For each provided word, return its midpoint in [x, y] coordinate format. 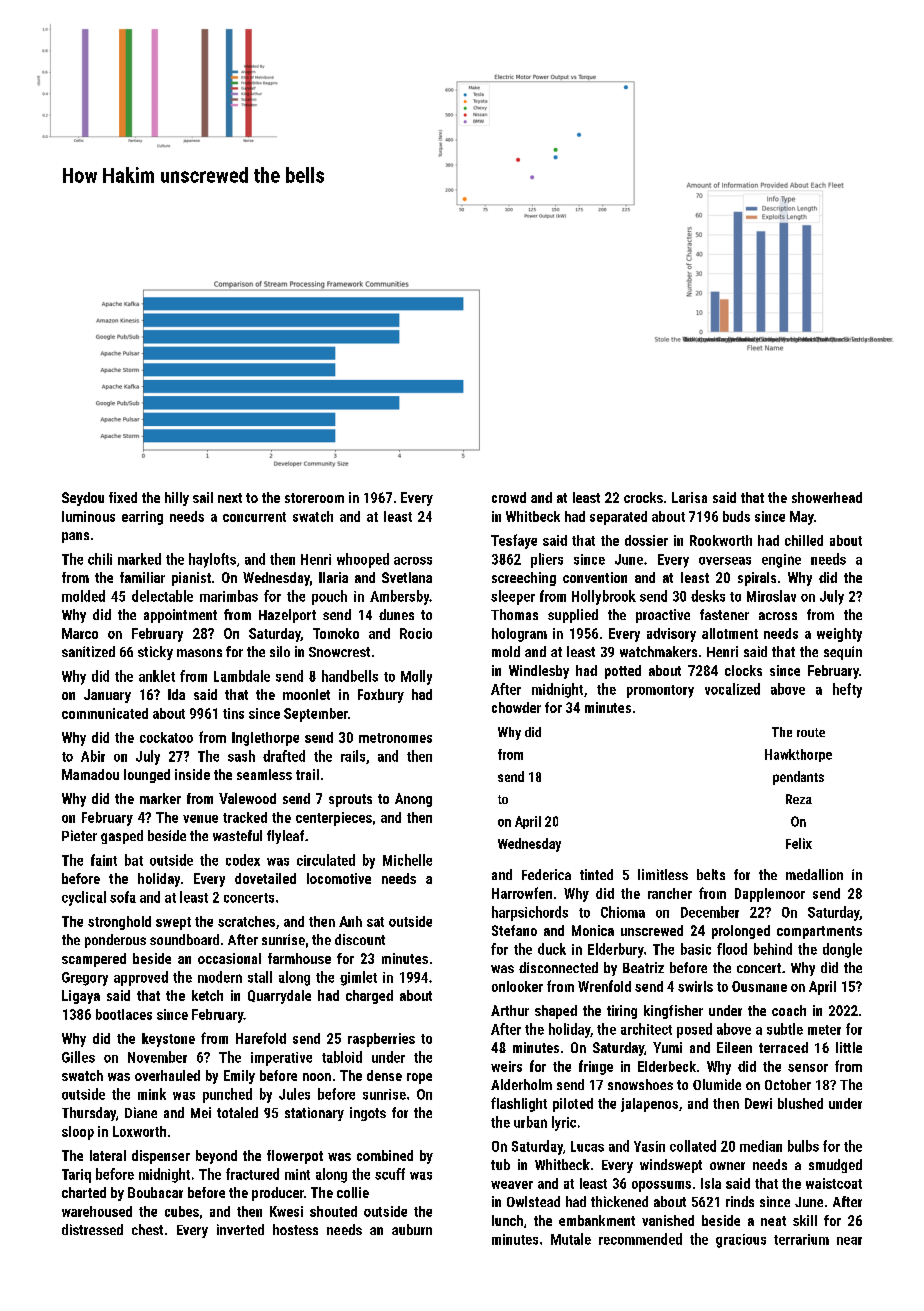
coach [789, 1010]
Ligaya [81, 997]
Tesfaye [514, 541]
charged [369, 997]
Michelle [407, 860]
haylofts [212, 560]
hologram [519, 635]
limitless [663, 874]
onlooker [517, 986]
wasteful [237, 835]
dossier [646, 540]
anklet [157, 676]
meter [824, 1030]
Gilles [78, 1057]
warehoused [97, 1211]
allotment [730, 633]
